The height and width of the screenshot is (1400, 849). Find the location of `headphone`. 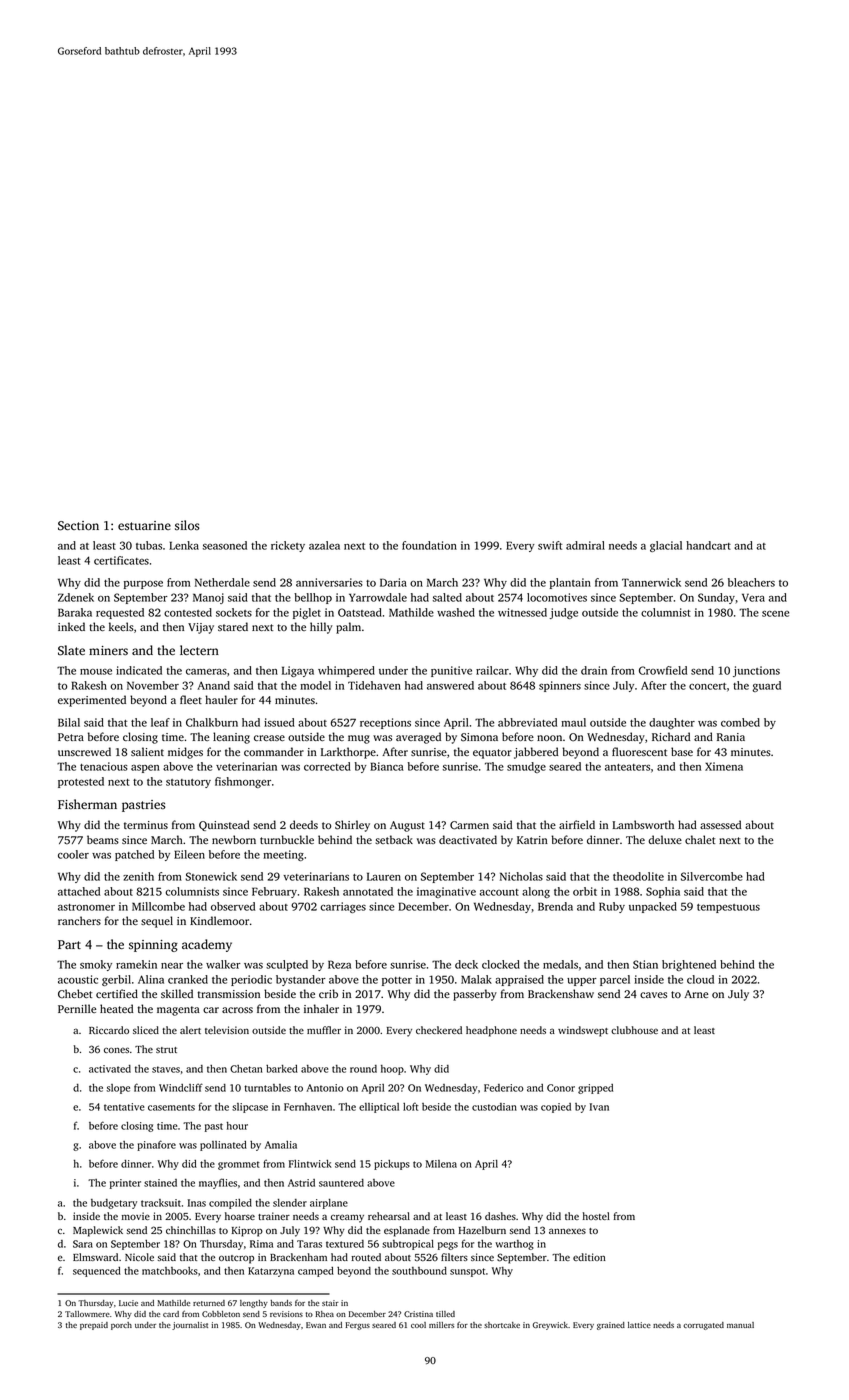

headphone is located at coordinates (491, 1031).
